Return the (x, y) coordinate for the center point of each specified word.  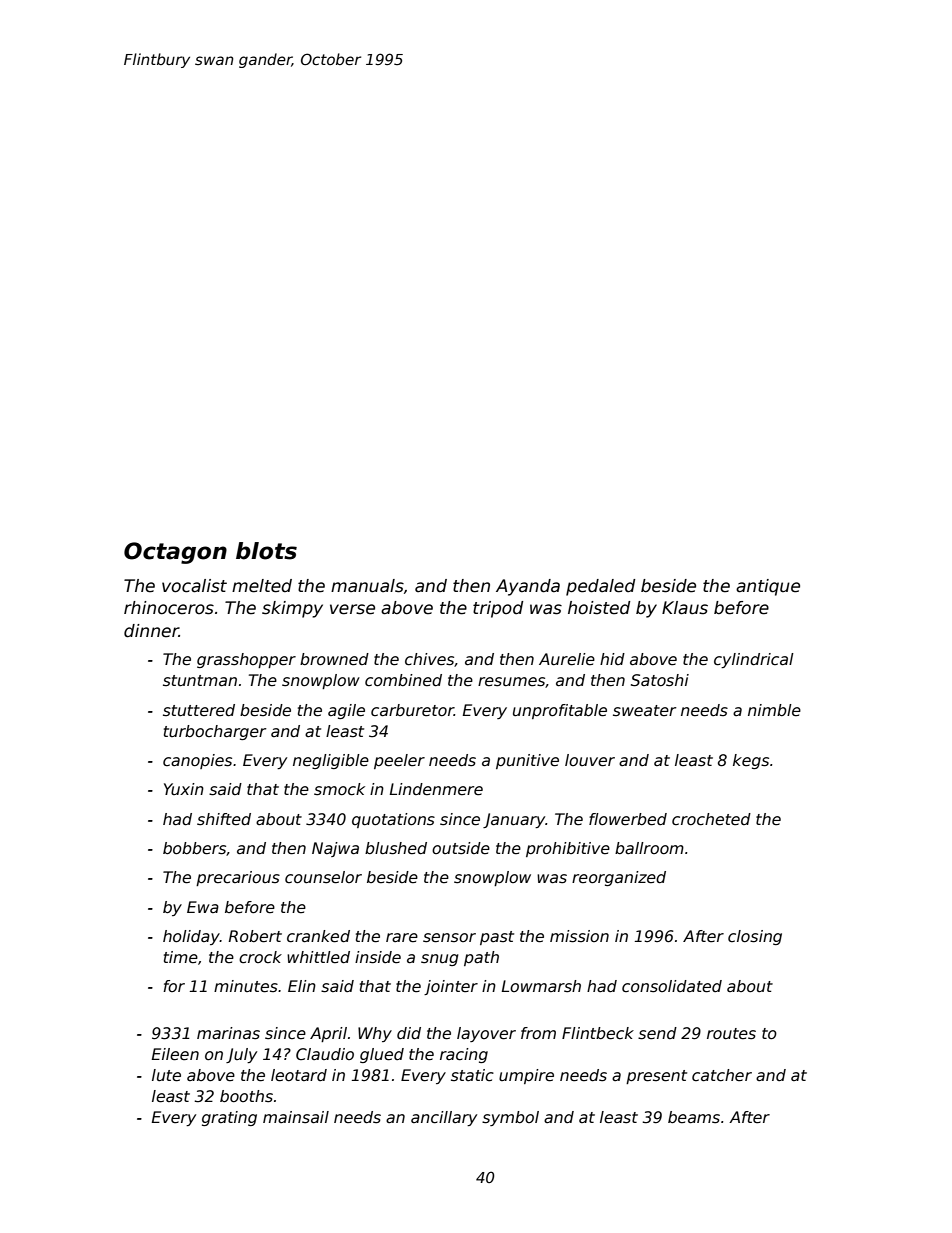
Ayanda (528, 587)
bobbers (194, 848)
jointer (451, 987)
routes (731, 1034)
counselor (323, 877)
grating (229, 1118)
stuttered (199, 710)
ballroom (649, 848)
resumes (511, 682)
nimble (774, 710)
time (181, 957)
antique (768, 587)
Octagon (175, 553)
